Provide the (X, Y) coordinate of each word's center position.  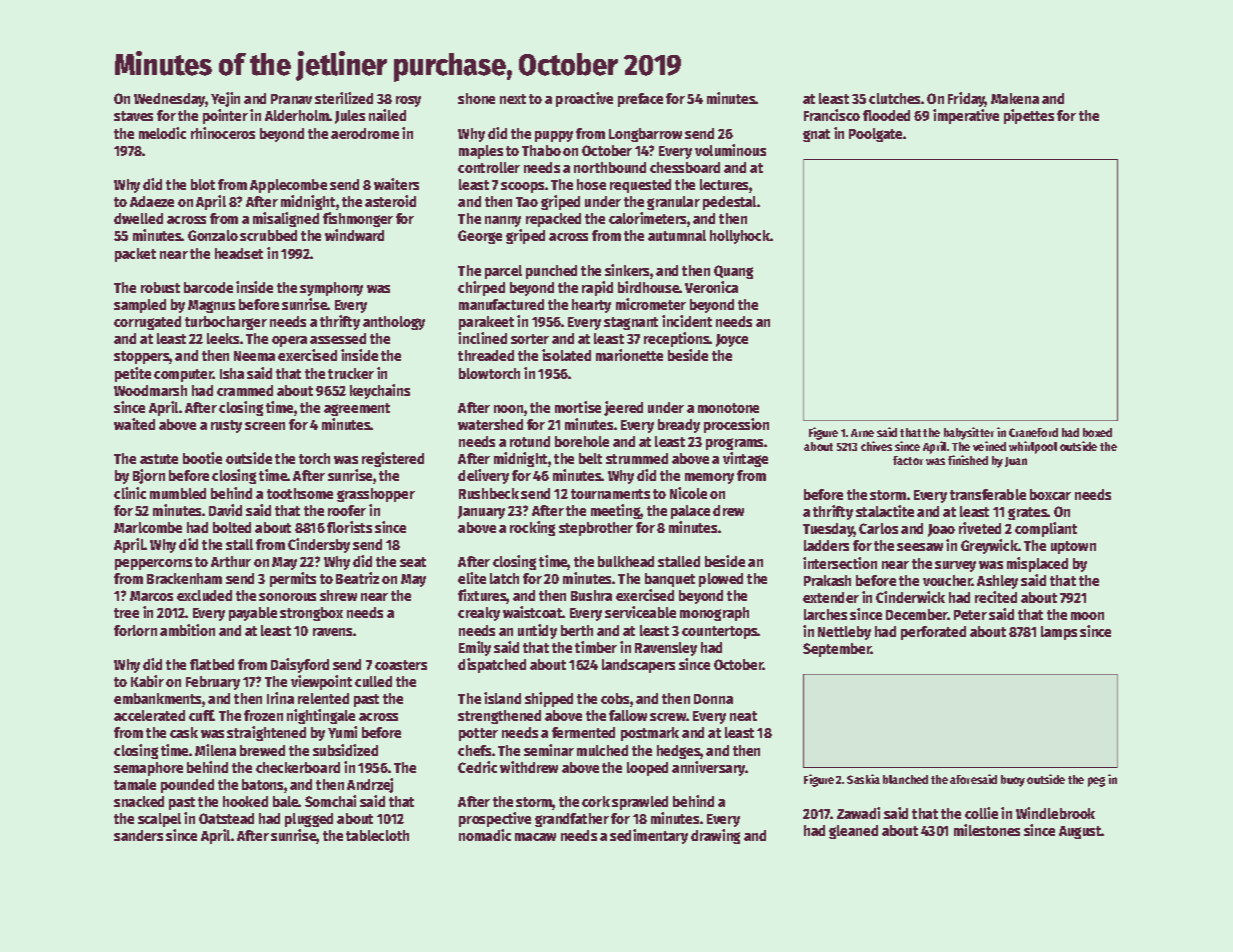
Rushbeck (489, 493)
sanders (138, 835)
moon (1087, 616)
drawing (715, 836)
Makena (1015, 98)
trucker (351, 373)
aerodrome (365, 133)
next (513, 99)
